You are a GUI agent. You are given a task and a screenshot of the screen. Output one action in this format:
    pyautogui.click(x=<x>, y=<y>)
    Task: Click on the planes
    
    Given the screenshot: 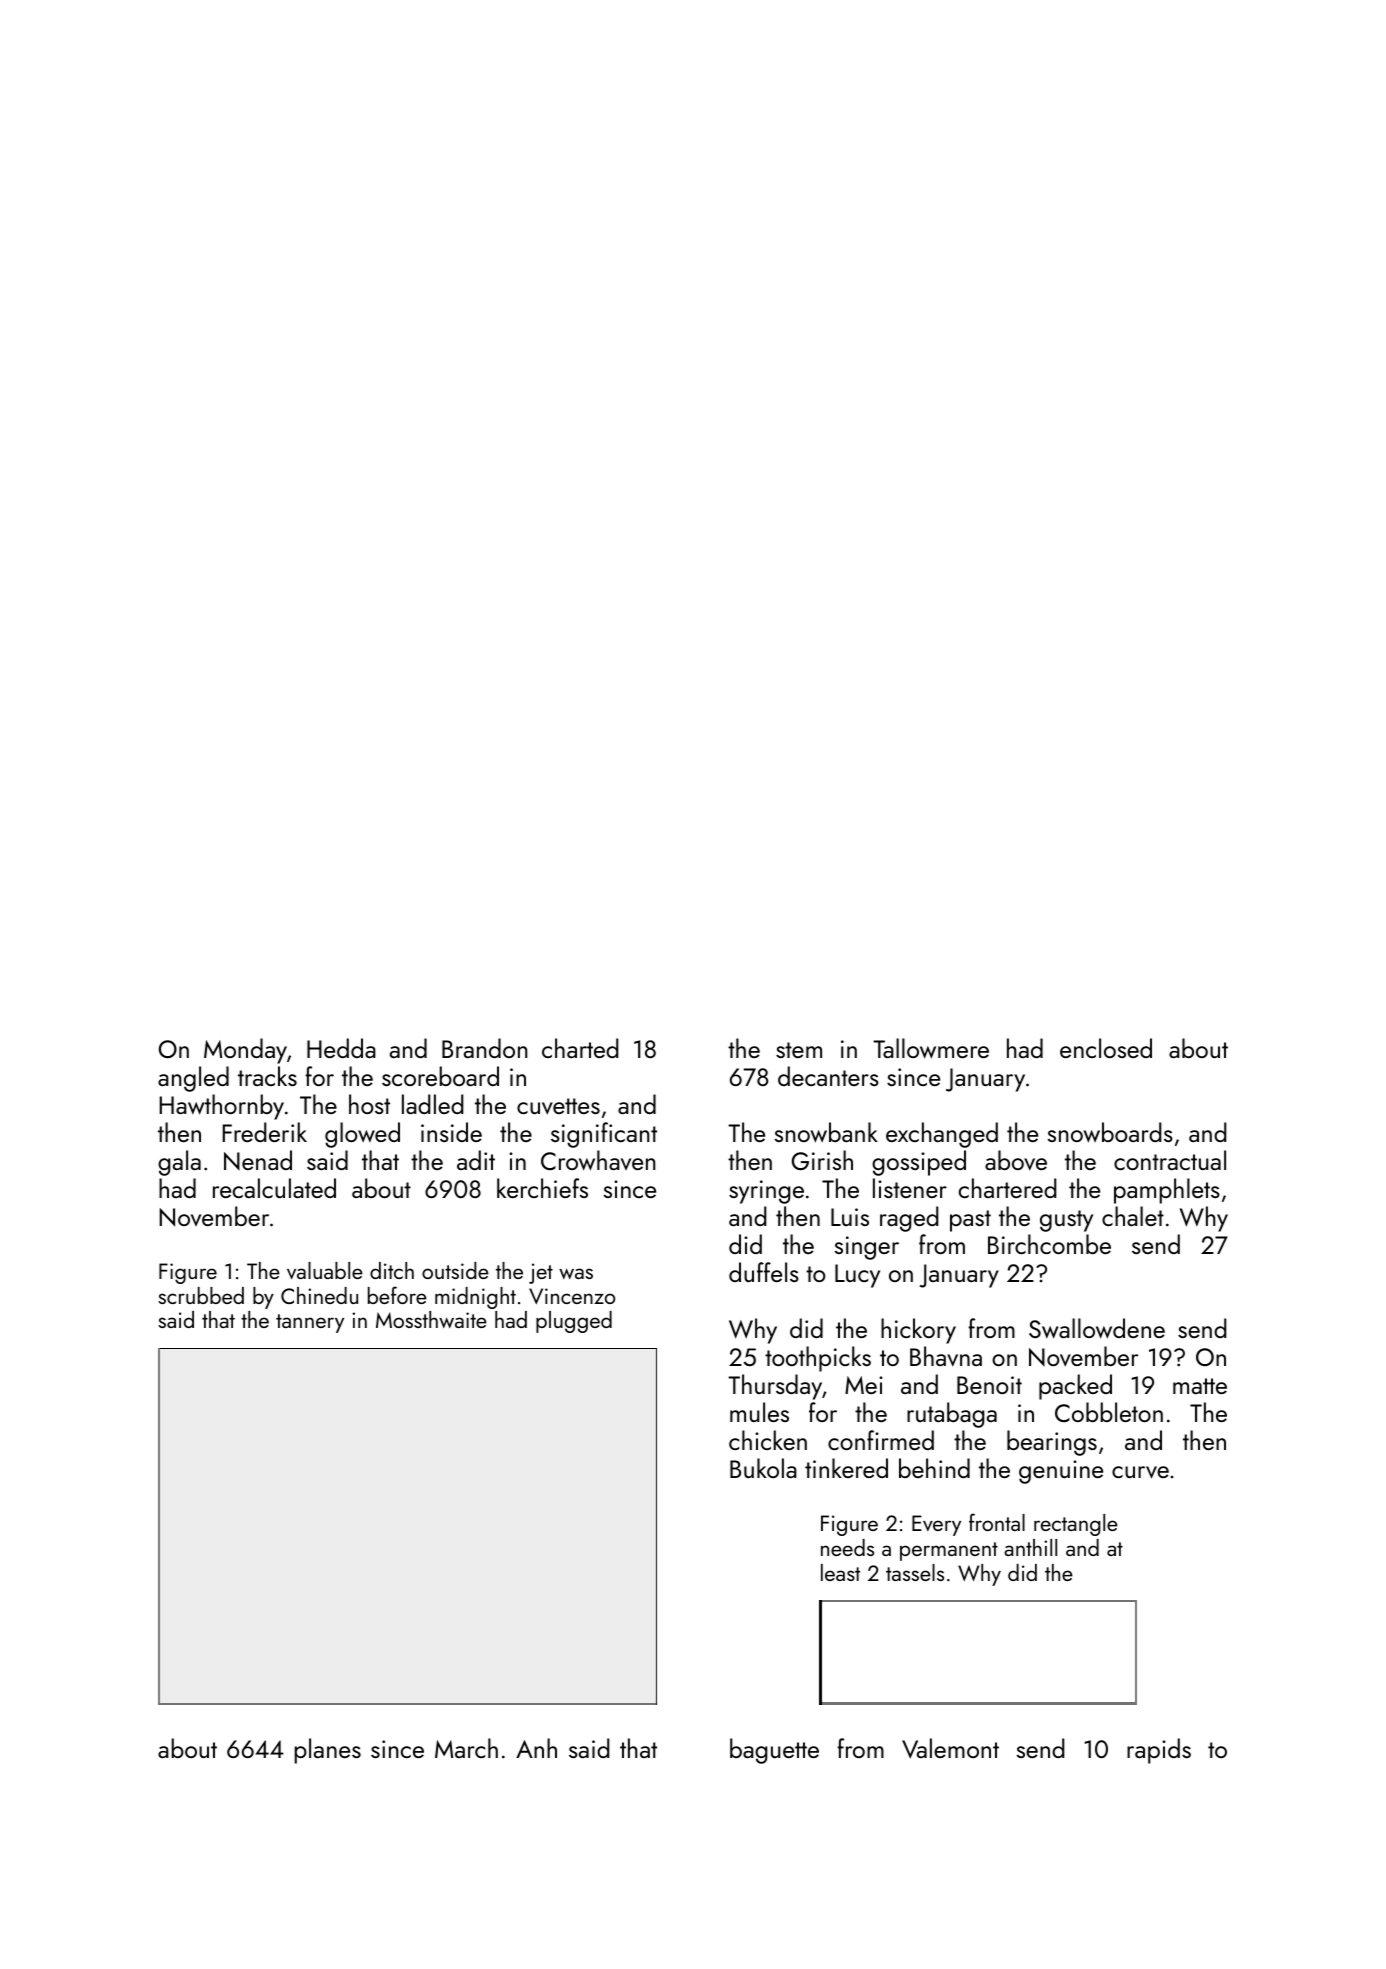 What is the action you would take?
    pyautogui.click(x=327, y=1751)
